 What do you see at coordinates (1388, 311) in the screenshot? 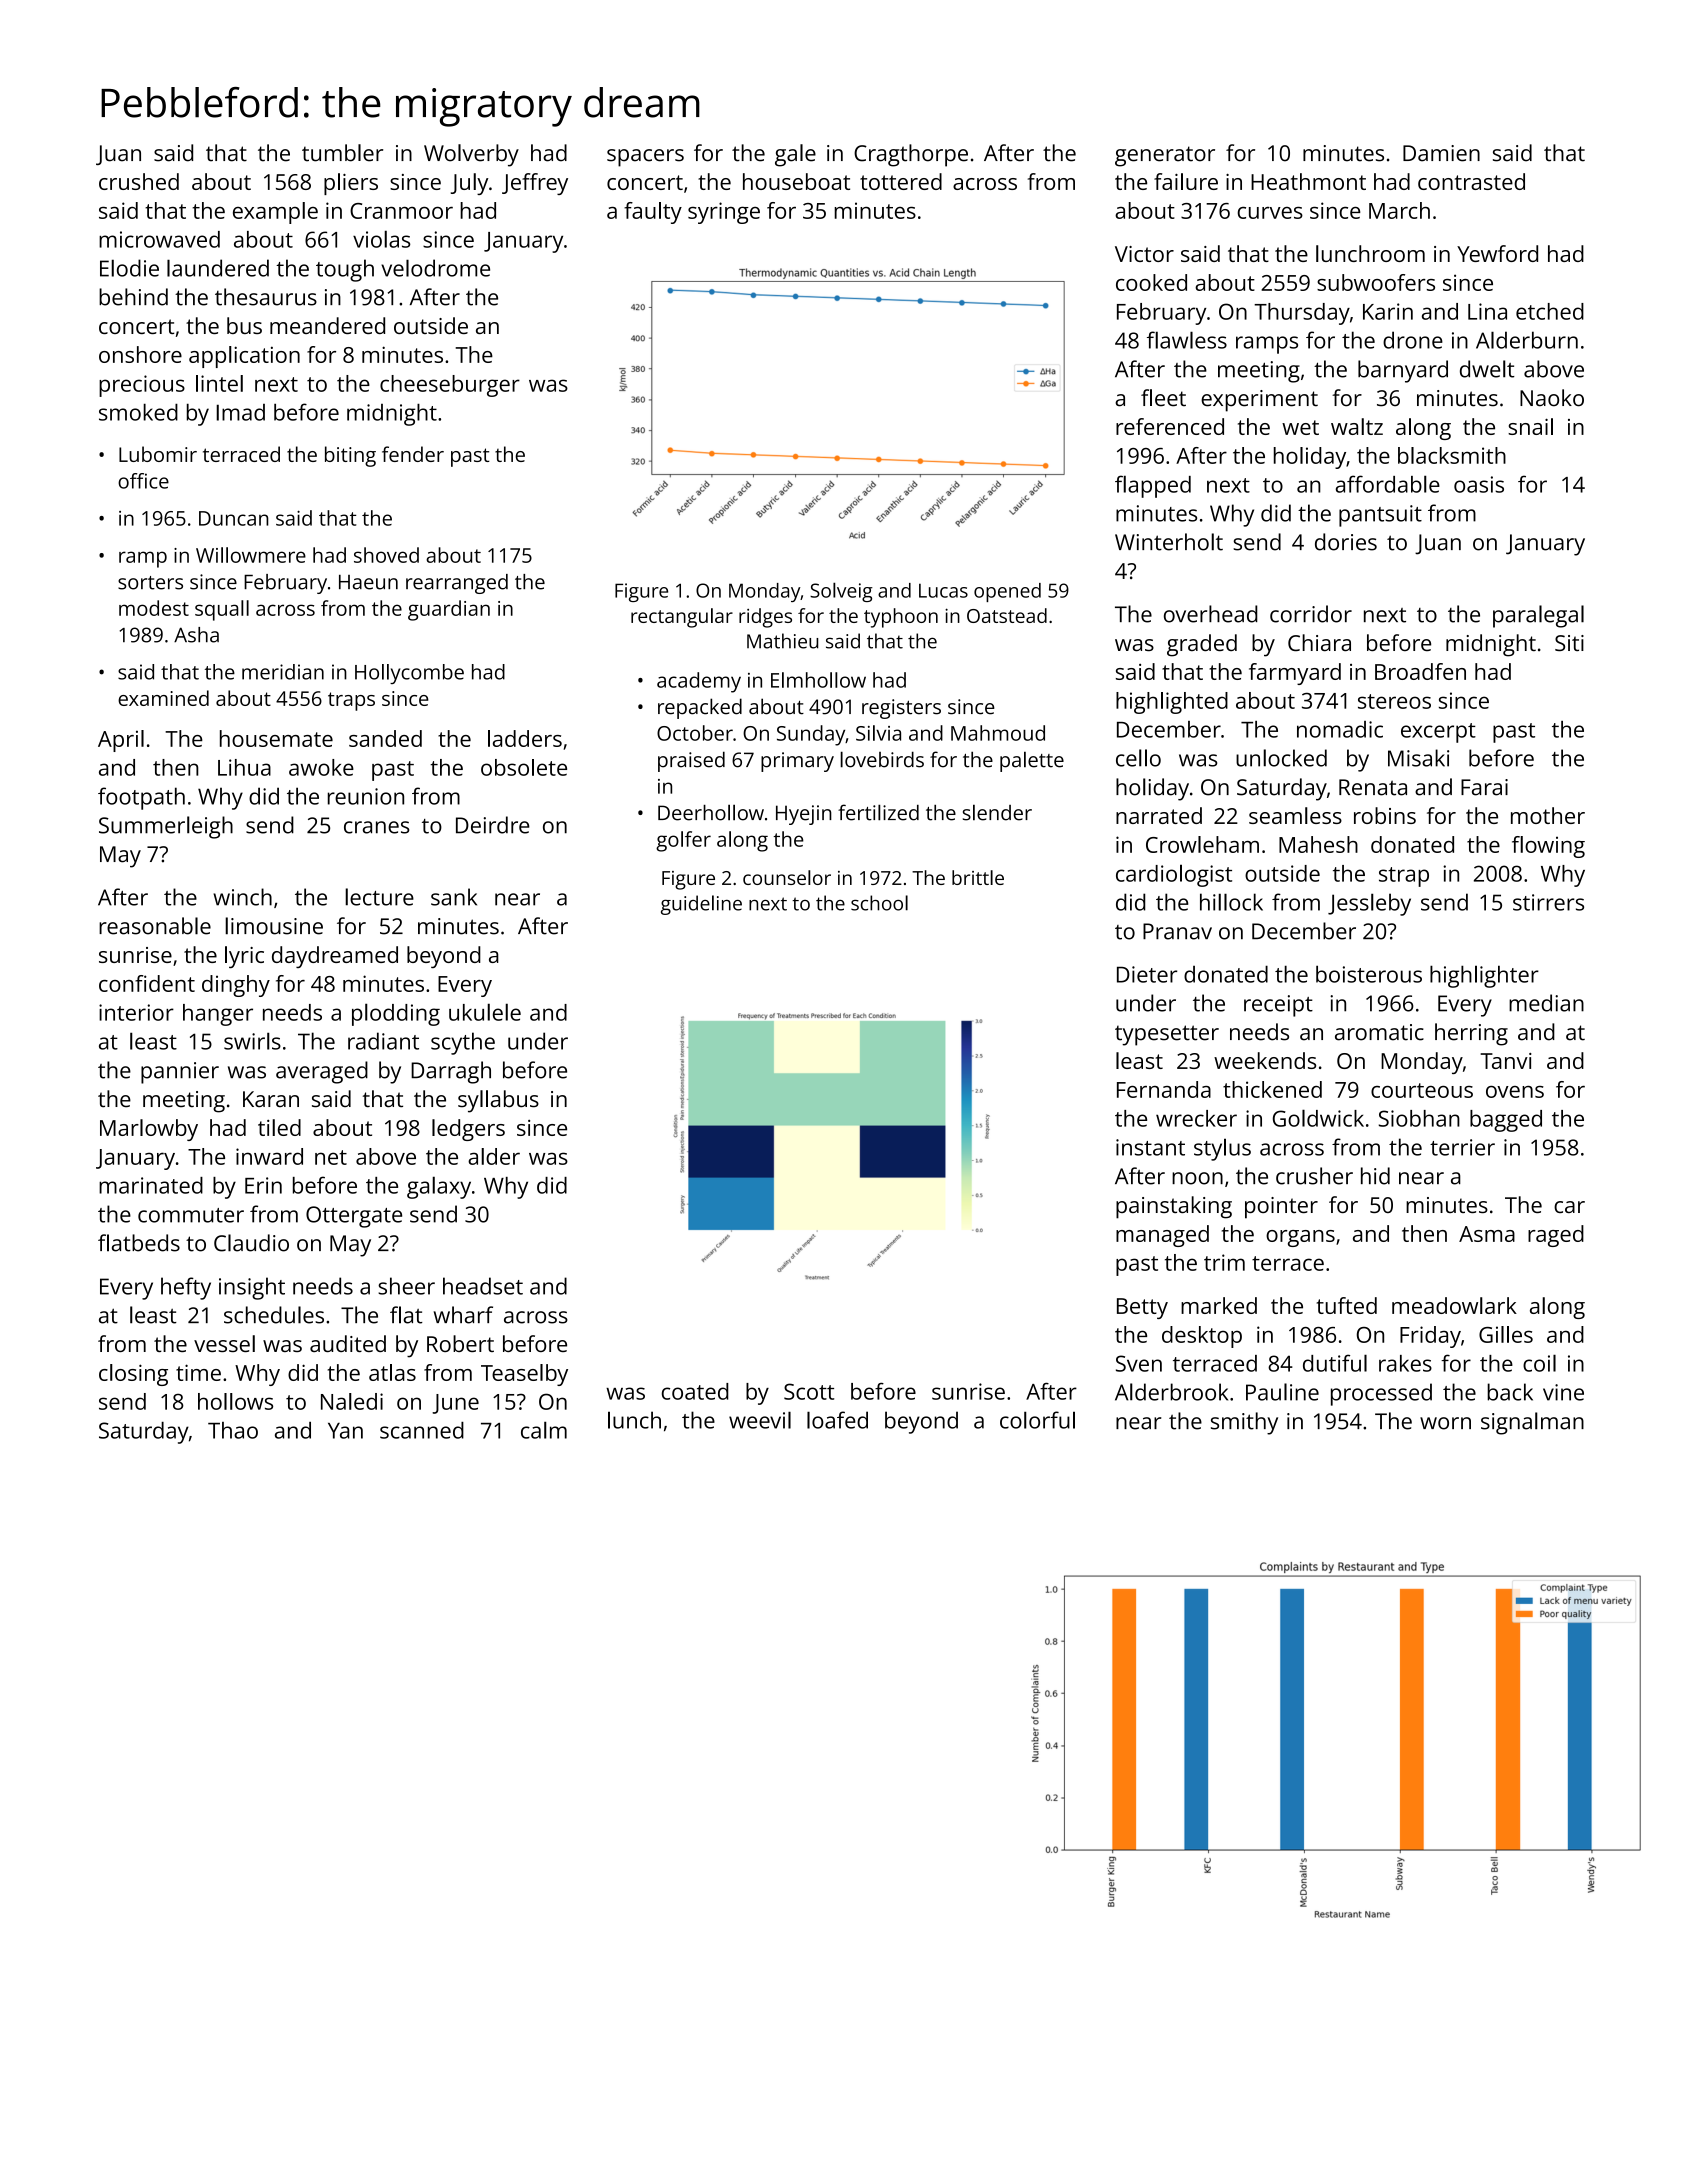
I see `Karin` at bounding box center [1388, 311].
